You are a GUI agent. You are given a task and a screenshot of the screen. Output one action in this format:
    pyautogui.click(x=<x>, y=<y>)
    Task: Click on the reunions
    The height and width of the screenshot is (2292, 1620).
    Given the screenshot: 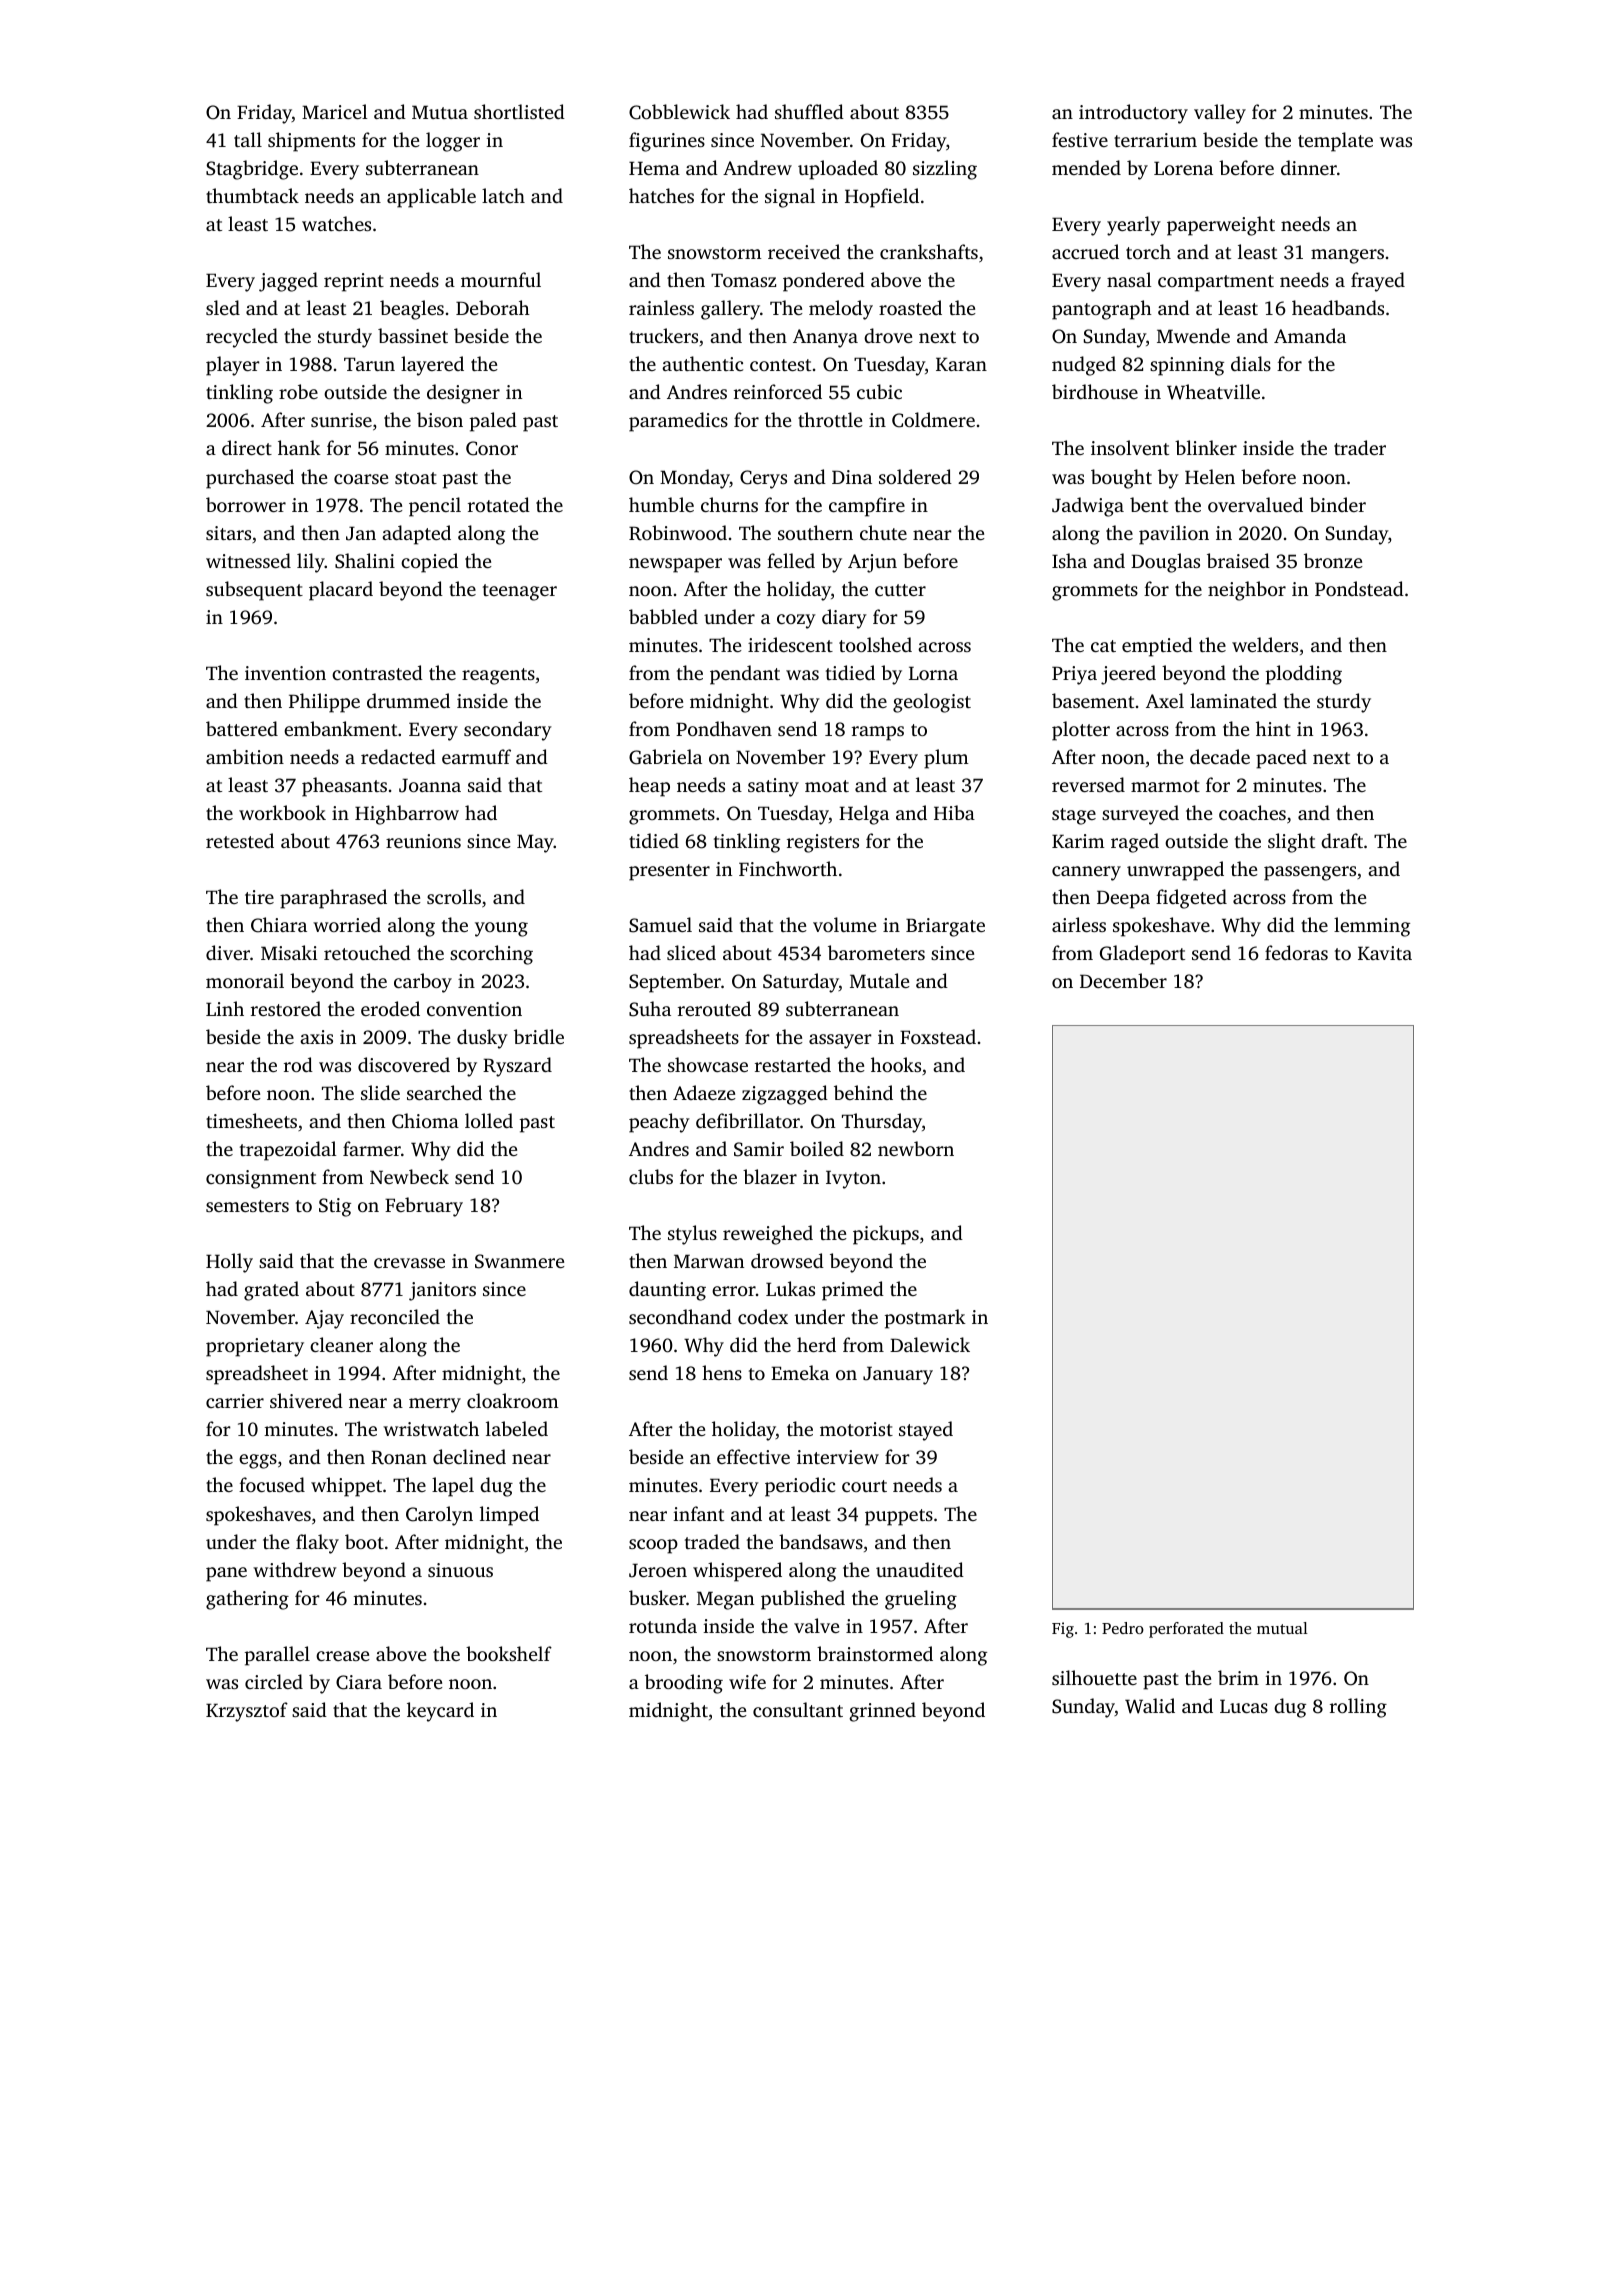 What is the action you would take?
    pyautogui.click(x=423, y=841)
